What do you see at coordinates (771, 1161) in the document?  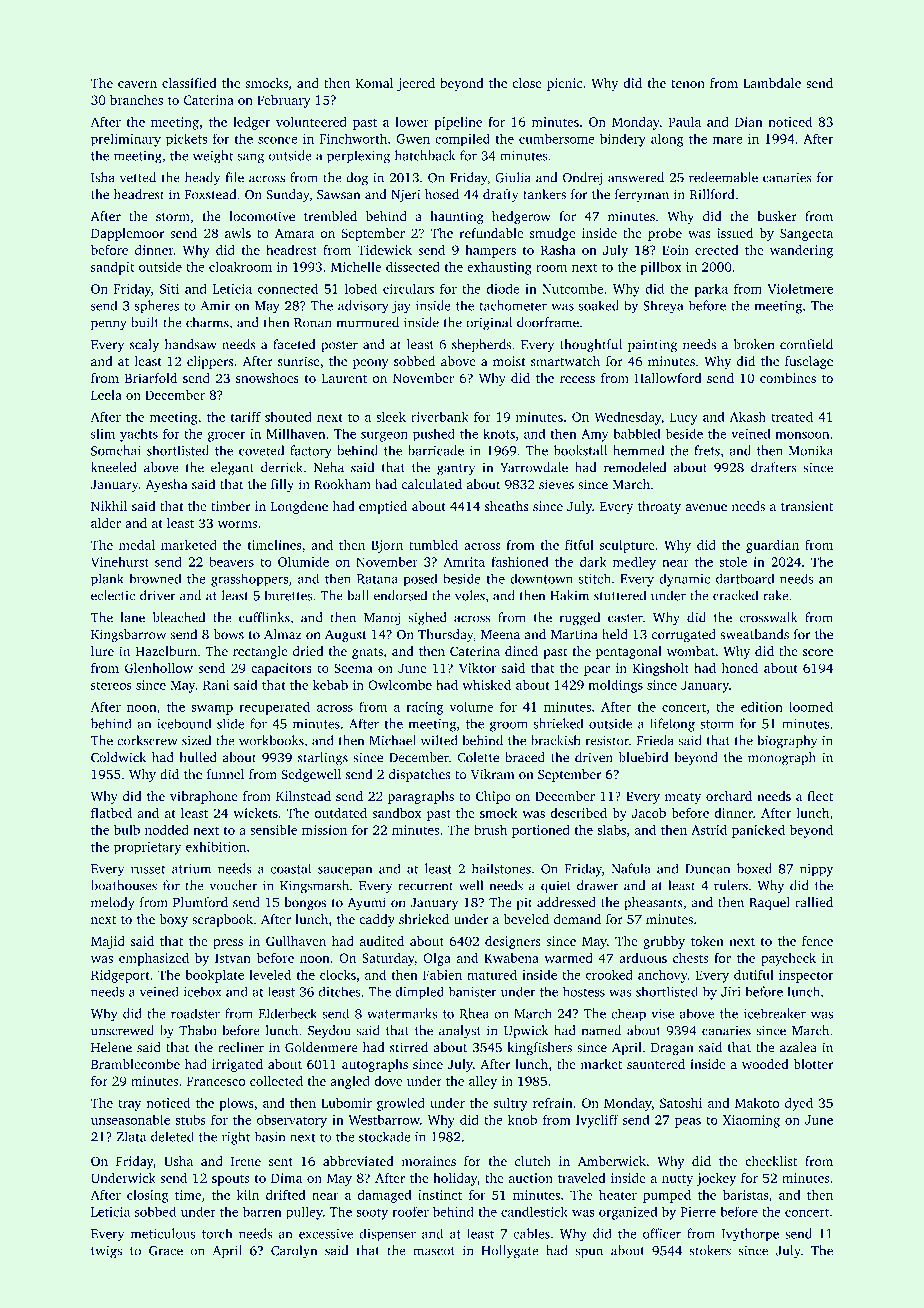 I see `checklist` at bounding box center [771, 1161].
